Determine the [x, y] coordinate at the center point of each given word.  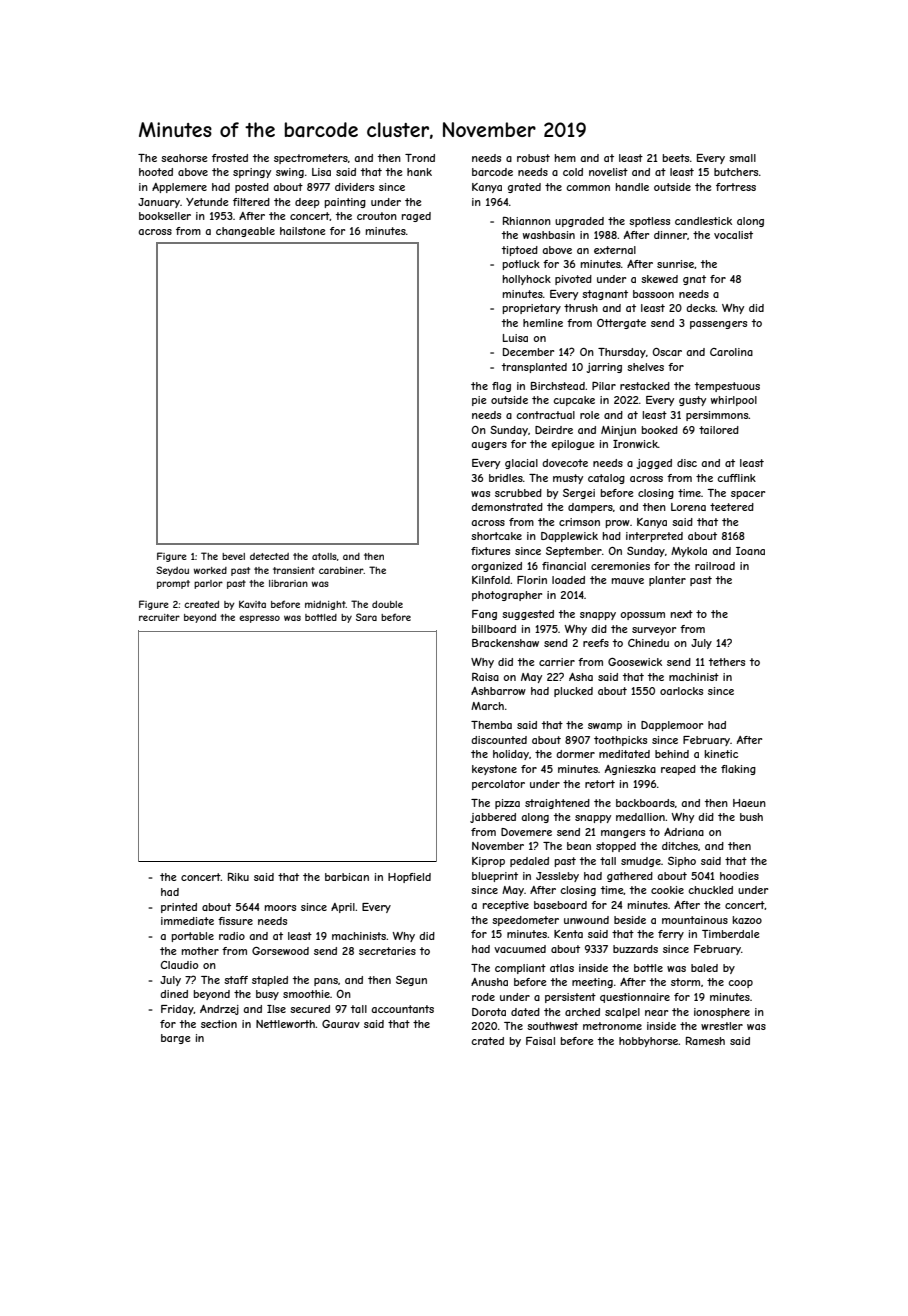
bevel [233, 556]
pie [479, 401]
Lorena [688, 507]
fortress [736, 187]
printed [179, 908]
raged [416, 217]
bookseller [165, 216]
